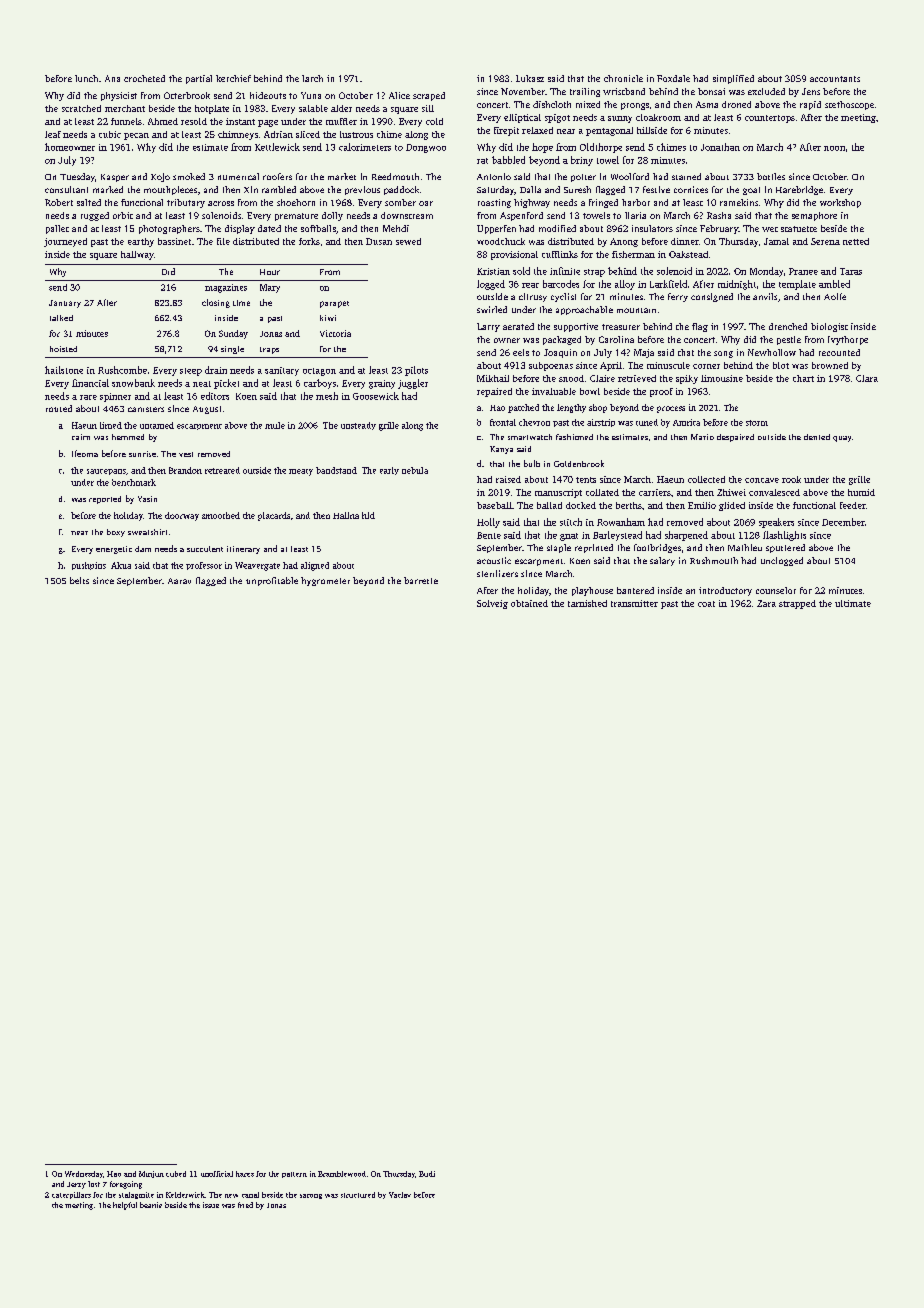  I want to click on ultimate, so click(853, 603).
